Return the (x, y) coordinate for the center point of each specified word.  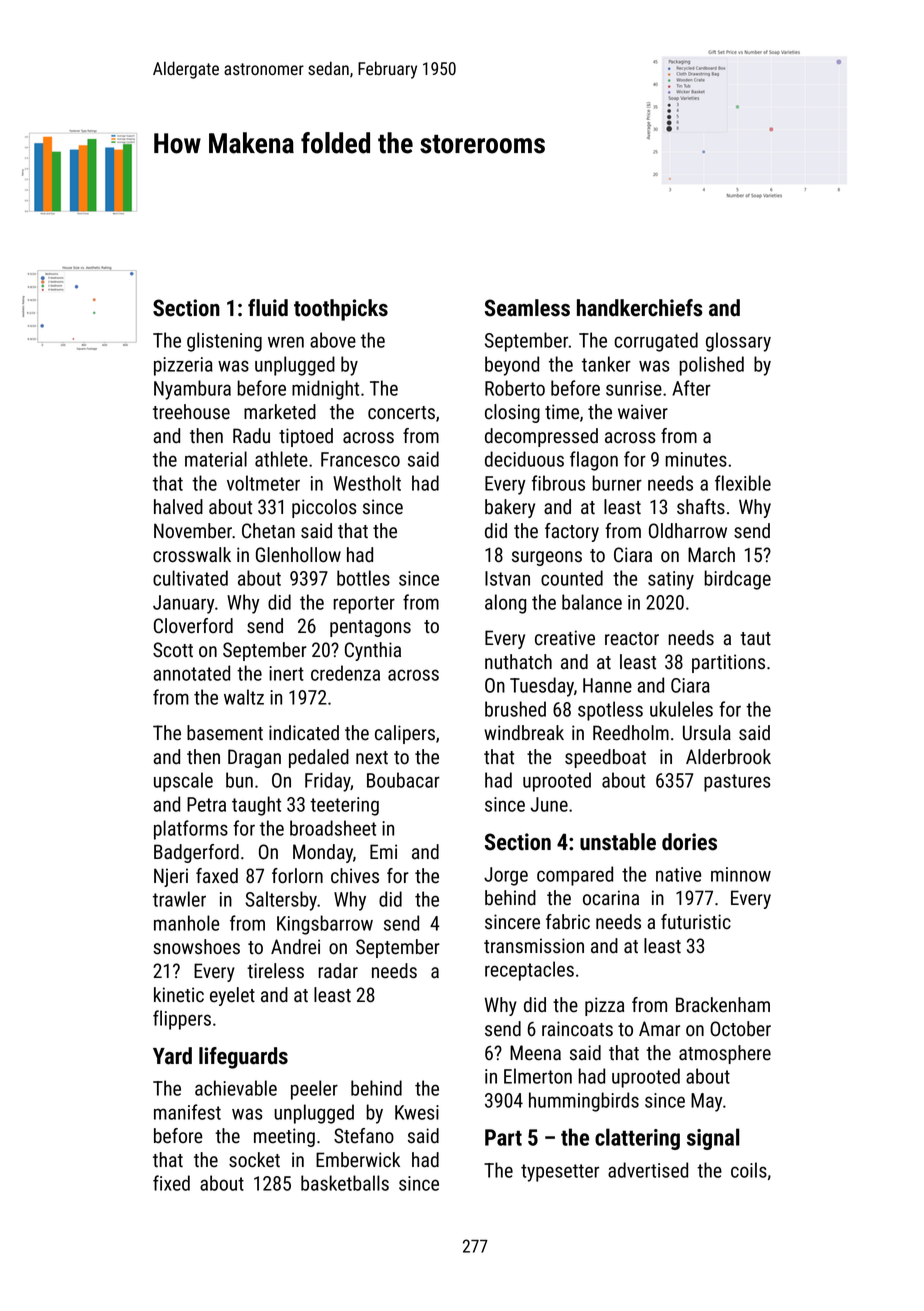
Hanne (607, 685)
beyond (512, 366)
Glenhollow (298, 555)
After (691, 388)
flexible (743, 483)
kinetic (179, 995)
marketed (280, 412)
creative (565, 638)
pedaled (319, 758)
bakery (510, 508)
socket (254, 1160)
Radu (251, 436)
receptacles (529, 971)
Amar (659, 1028)
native (678, 874)
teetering (344, 806)
